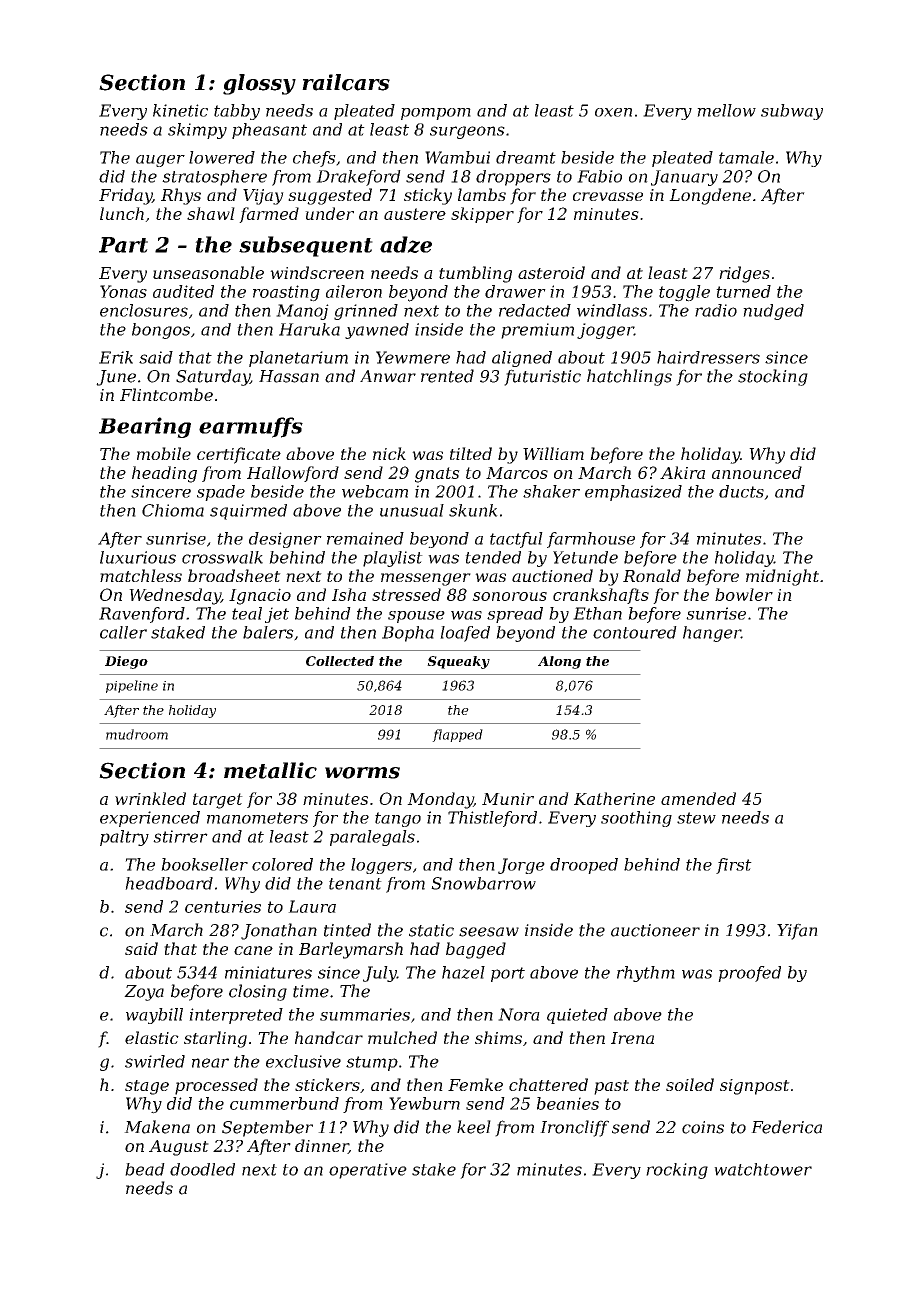 The width and height of the page is (924, 1308). I want to click on Akira, so click(682, 472).
